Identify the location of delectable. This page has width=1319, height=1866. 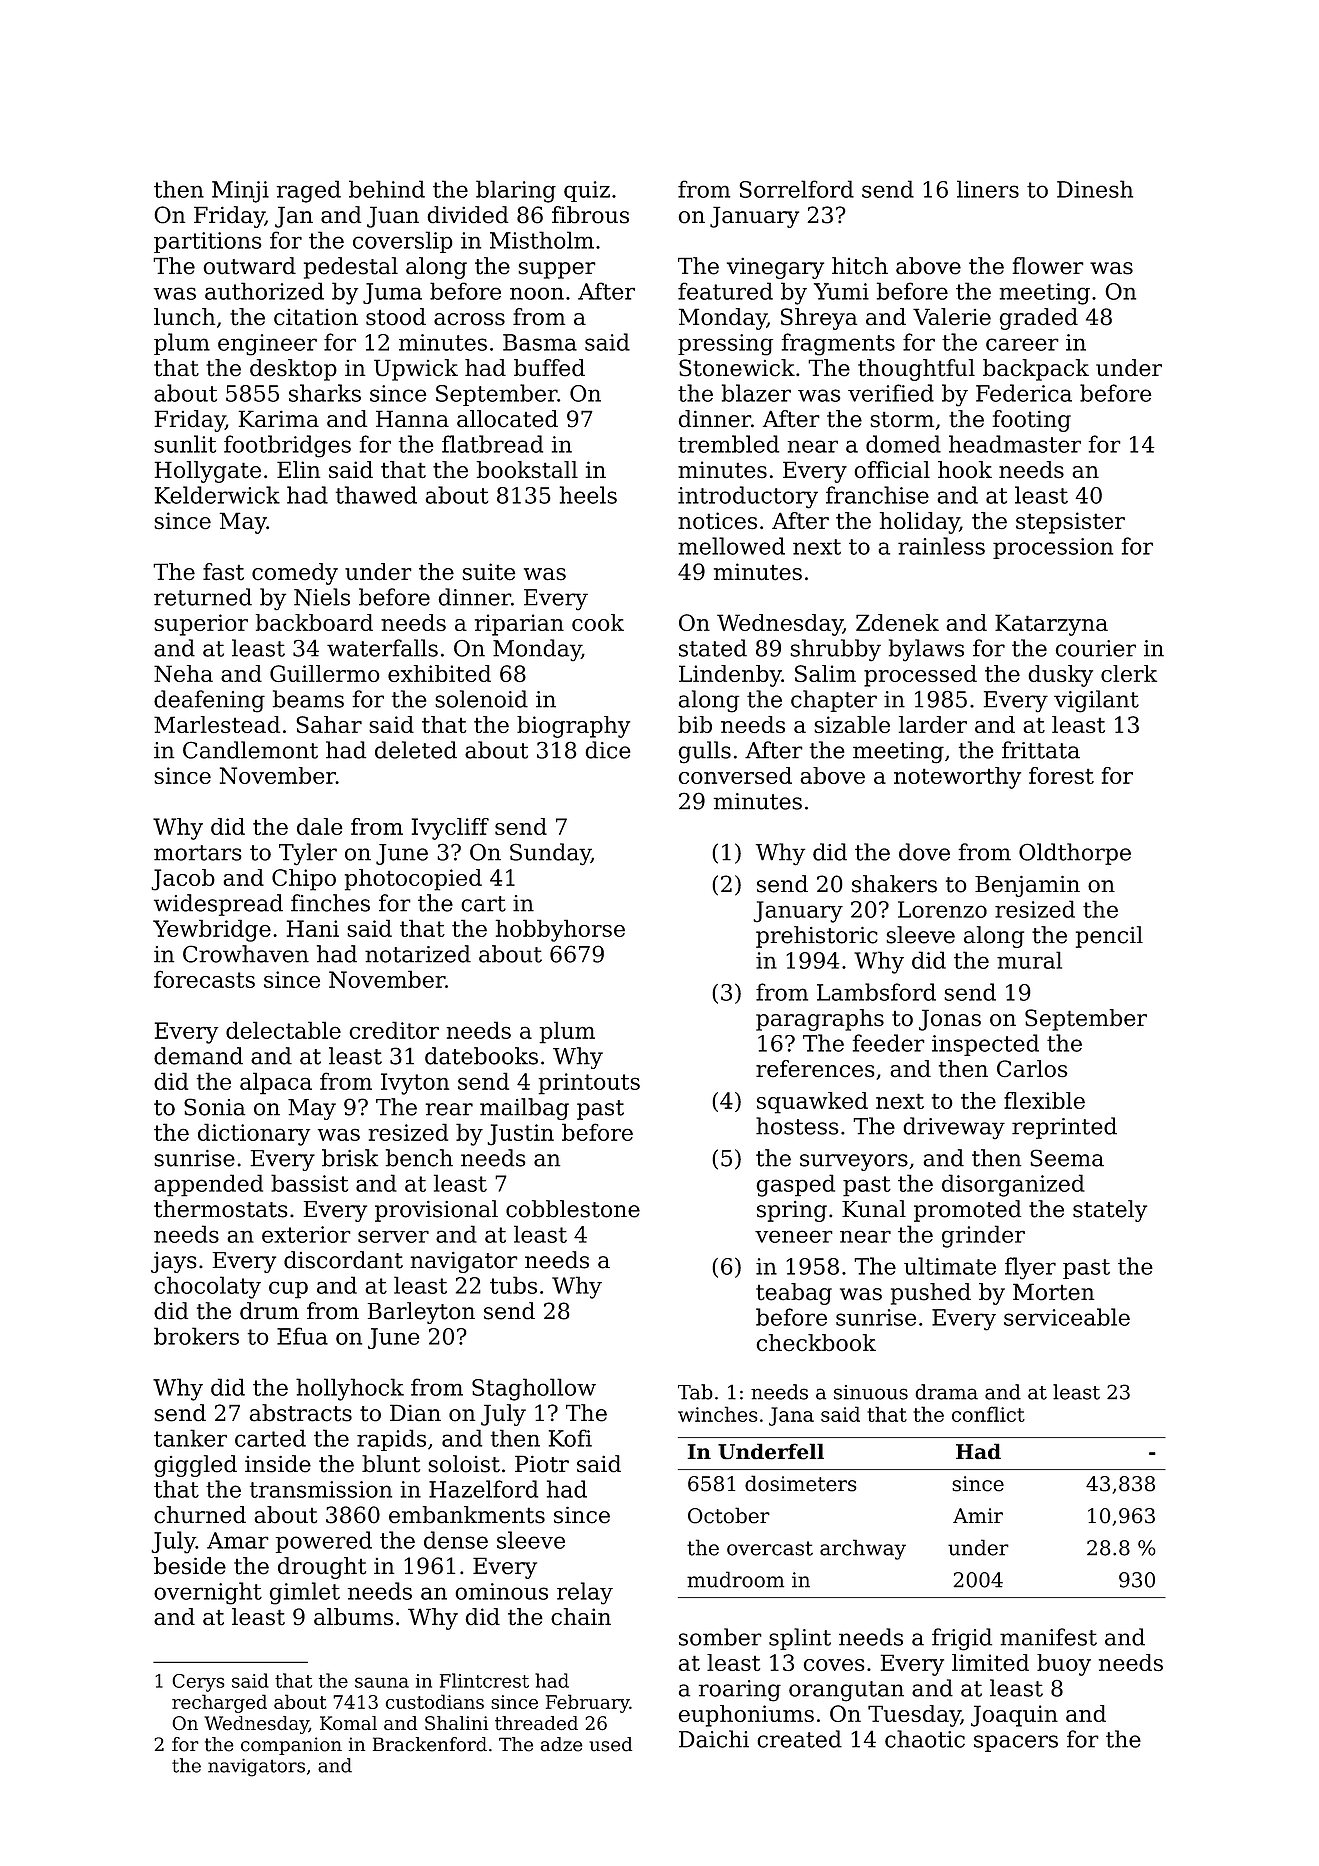
(283, 1030).
